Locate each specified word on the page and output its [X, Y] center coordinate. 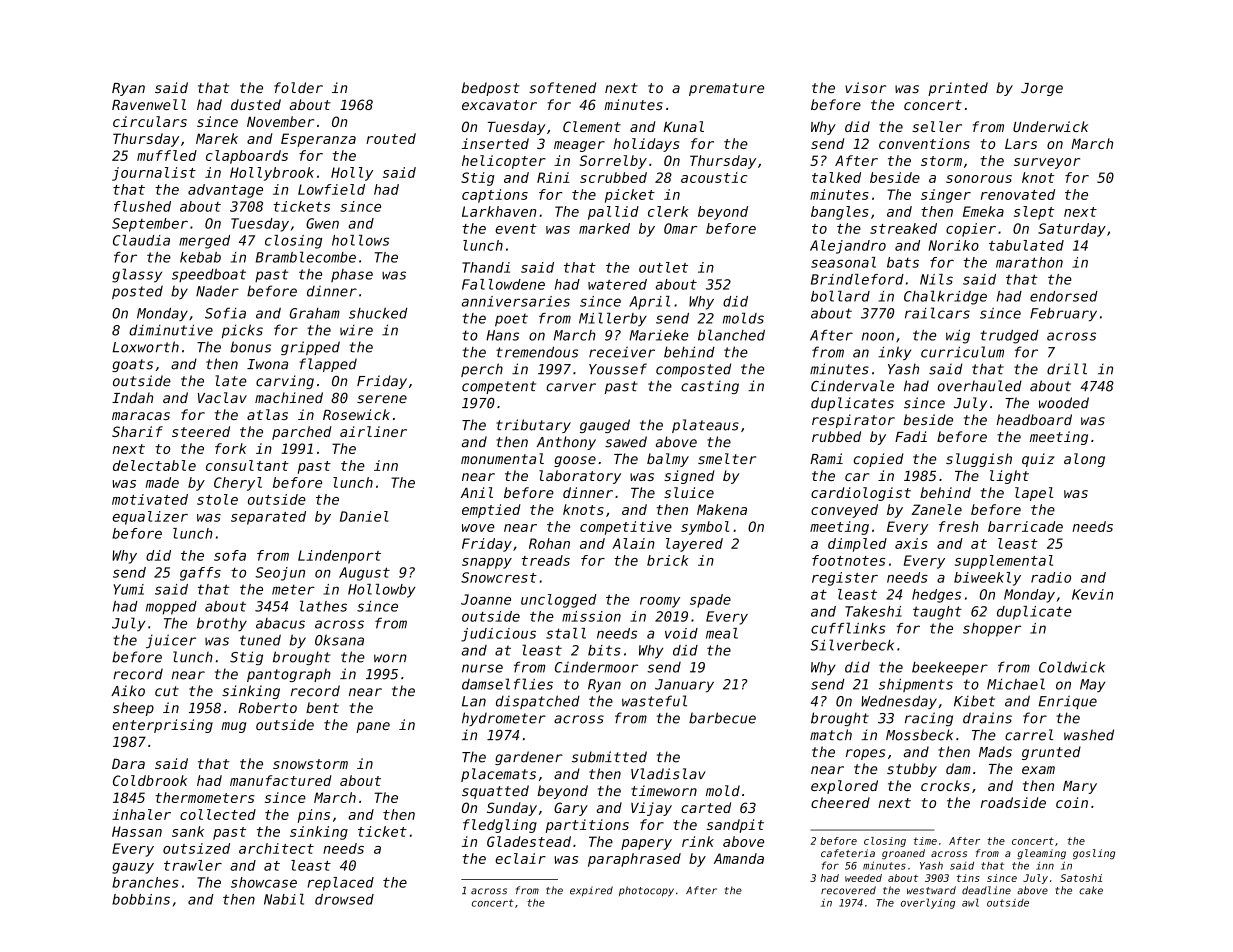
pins [314, 816]
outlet [663, 267]
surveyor [1047, 163]
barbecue [722, 718]
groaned [903, 854]
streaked [903, 228]
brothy [222, 624]
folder [298, 87]
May [1092, 685]
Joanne [486, 599]
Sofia [225, 313]
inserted [495, 143]
